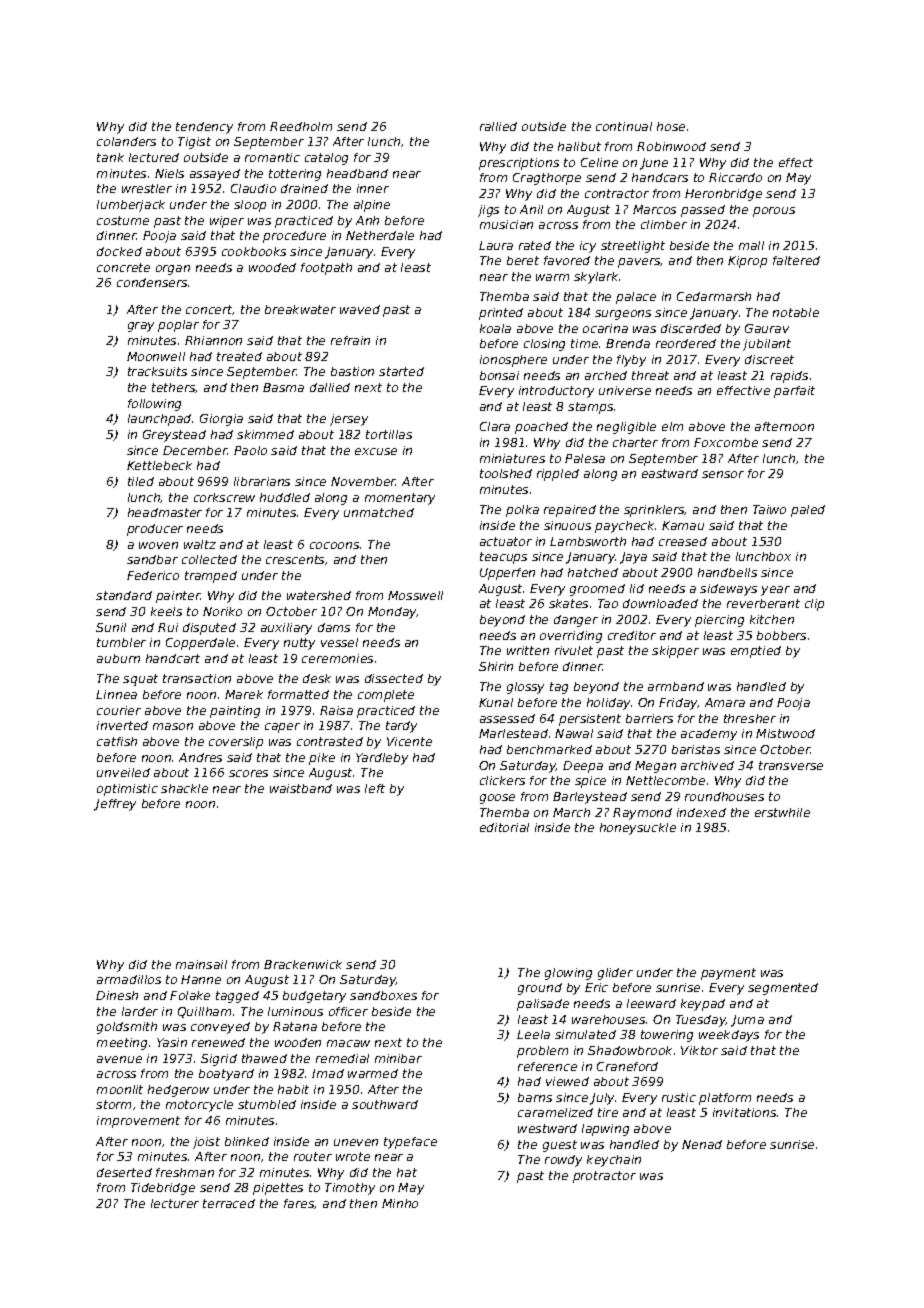 Image resolution: width=924 pixels, height=1308 pixels. What do you see at coordinates (175, 1203) in the document?
I see `lecturer` at bounding box center [175, 1203].
